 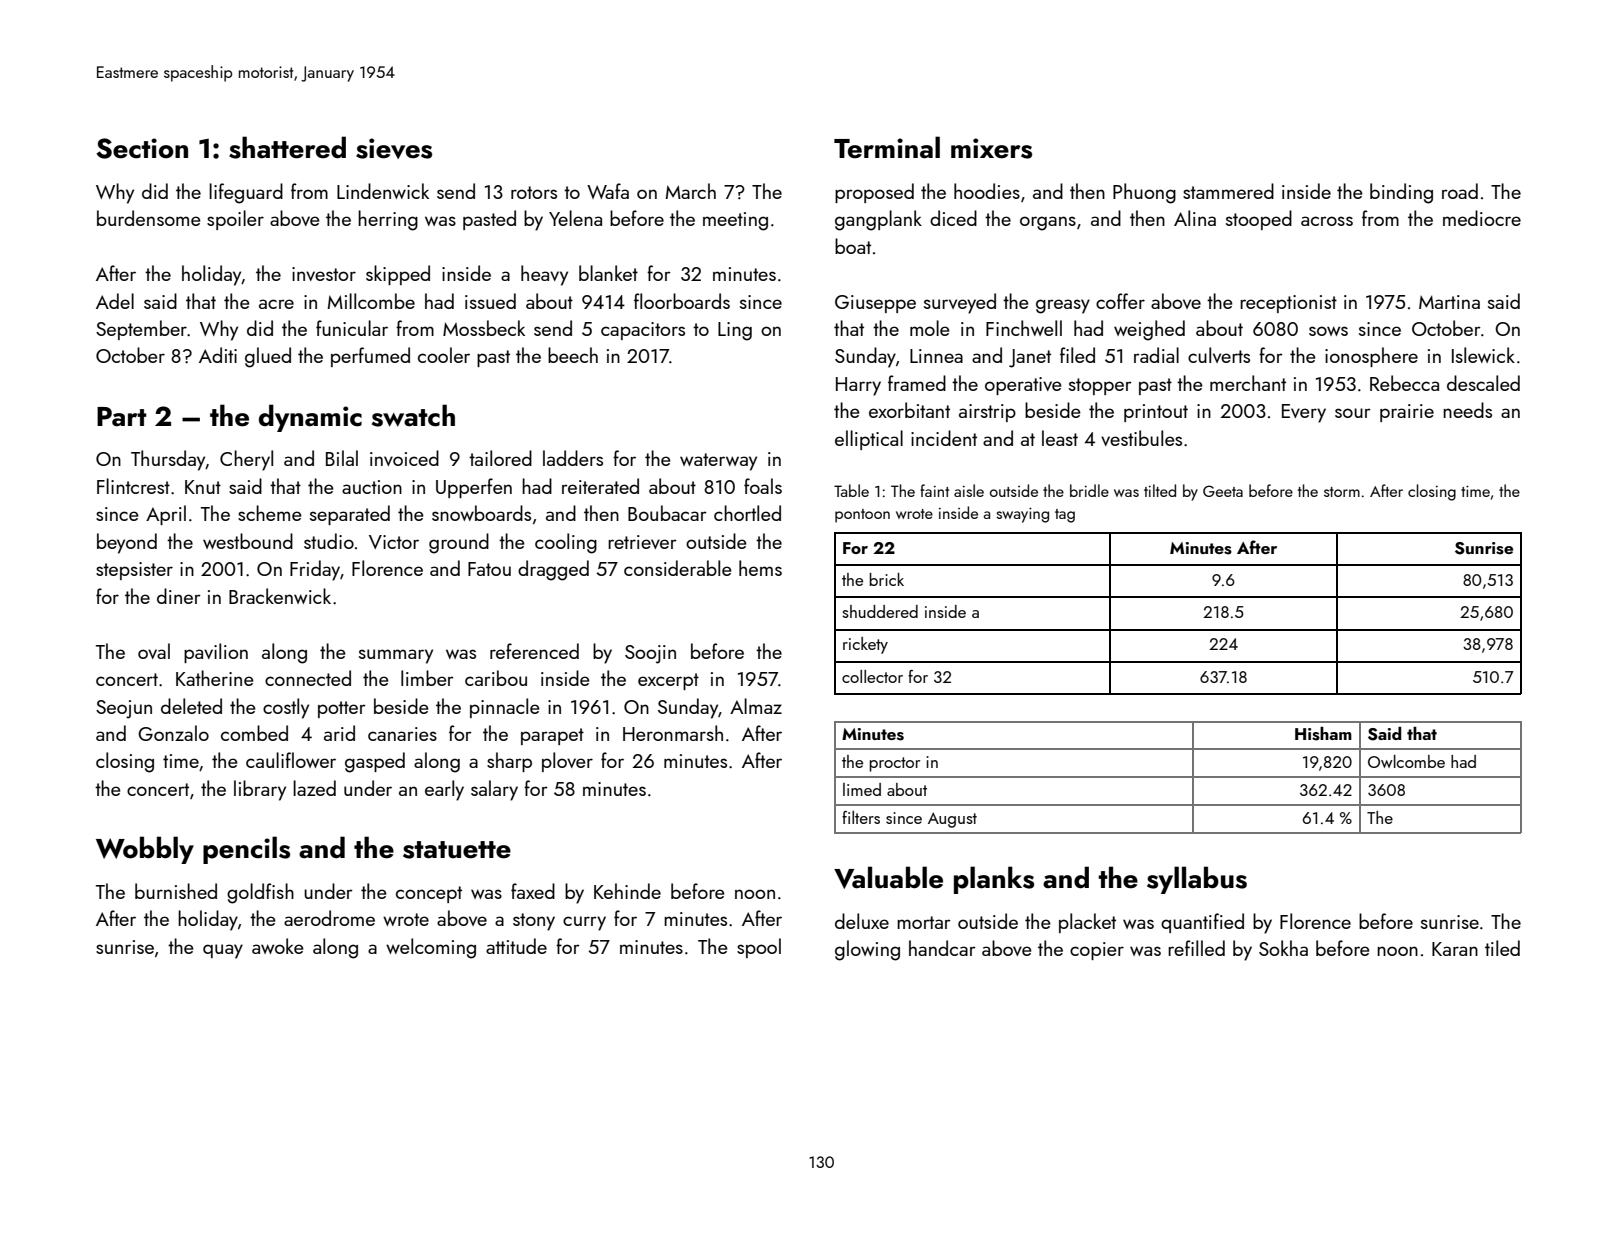 What do you see at coordinates (1283, 948) in the screenshot?
I see `Sokha` at bounding box center [1283, 948].
